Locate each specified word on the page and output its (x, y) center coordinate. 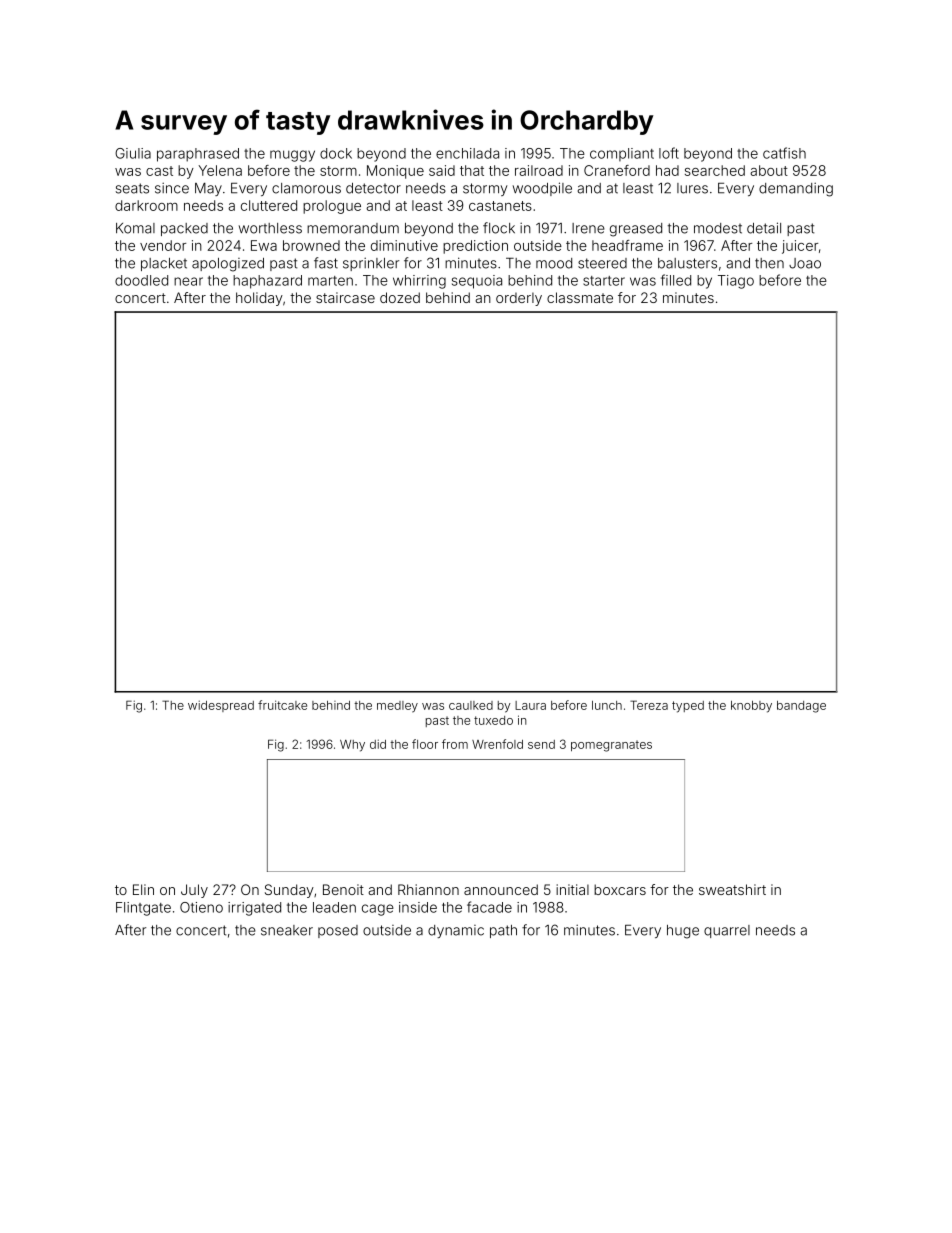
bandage (801, 707)
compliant (622, 154)
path (503, 931)
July (194, 891)
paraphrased (198, 155)
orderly (519, 299)
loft (669, 153)
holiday (259, 299)
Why (352, 746)
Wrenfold (497, 744)
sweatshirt (732, 889)
